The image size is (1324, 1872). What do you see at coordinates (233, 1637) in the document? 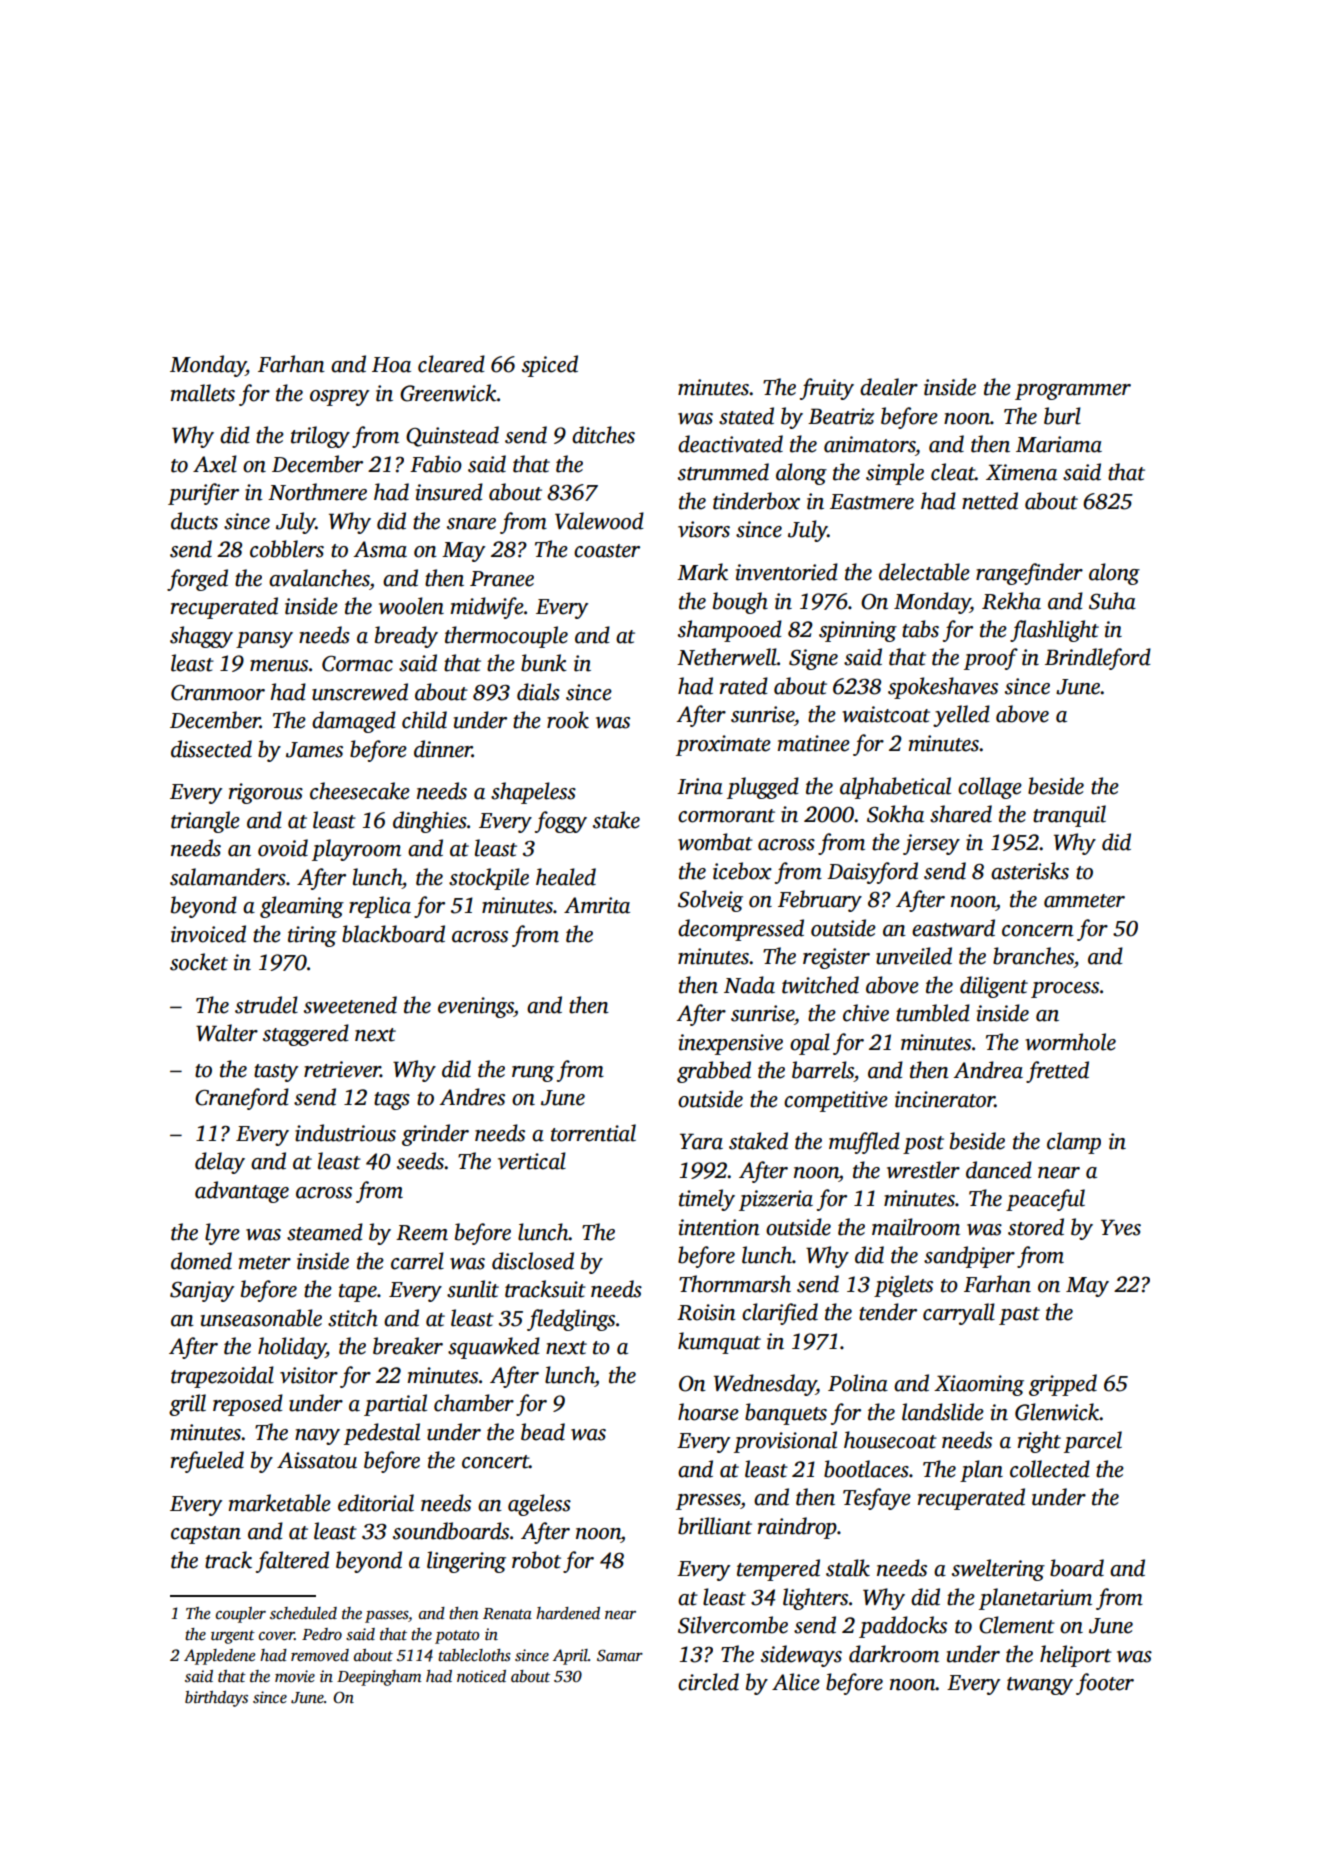
I see `urgent` at bounding box center [233, 1637].
